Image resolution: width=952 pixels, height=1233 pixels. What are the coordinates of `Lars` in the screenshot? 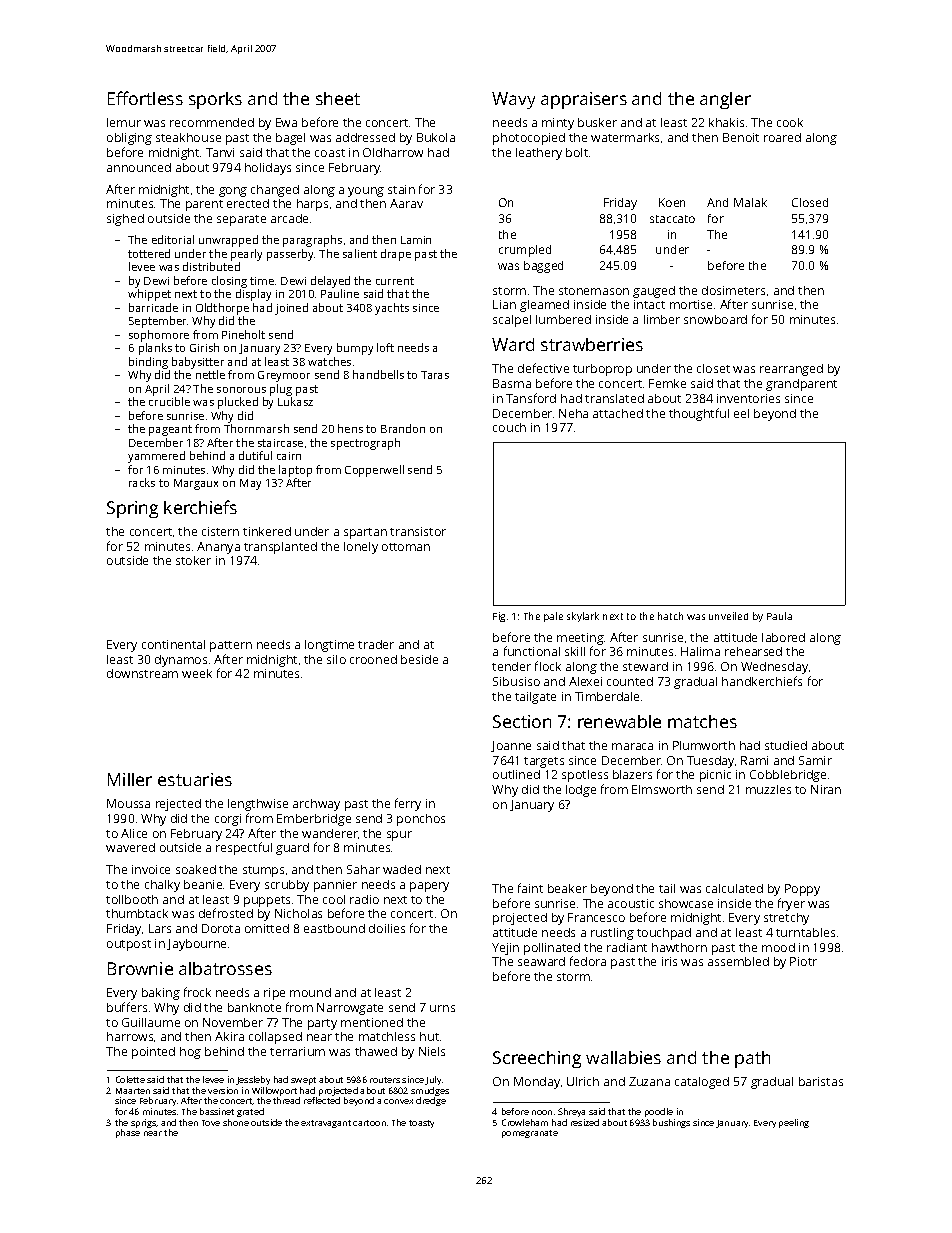 It's located at (160, 928).
